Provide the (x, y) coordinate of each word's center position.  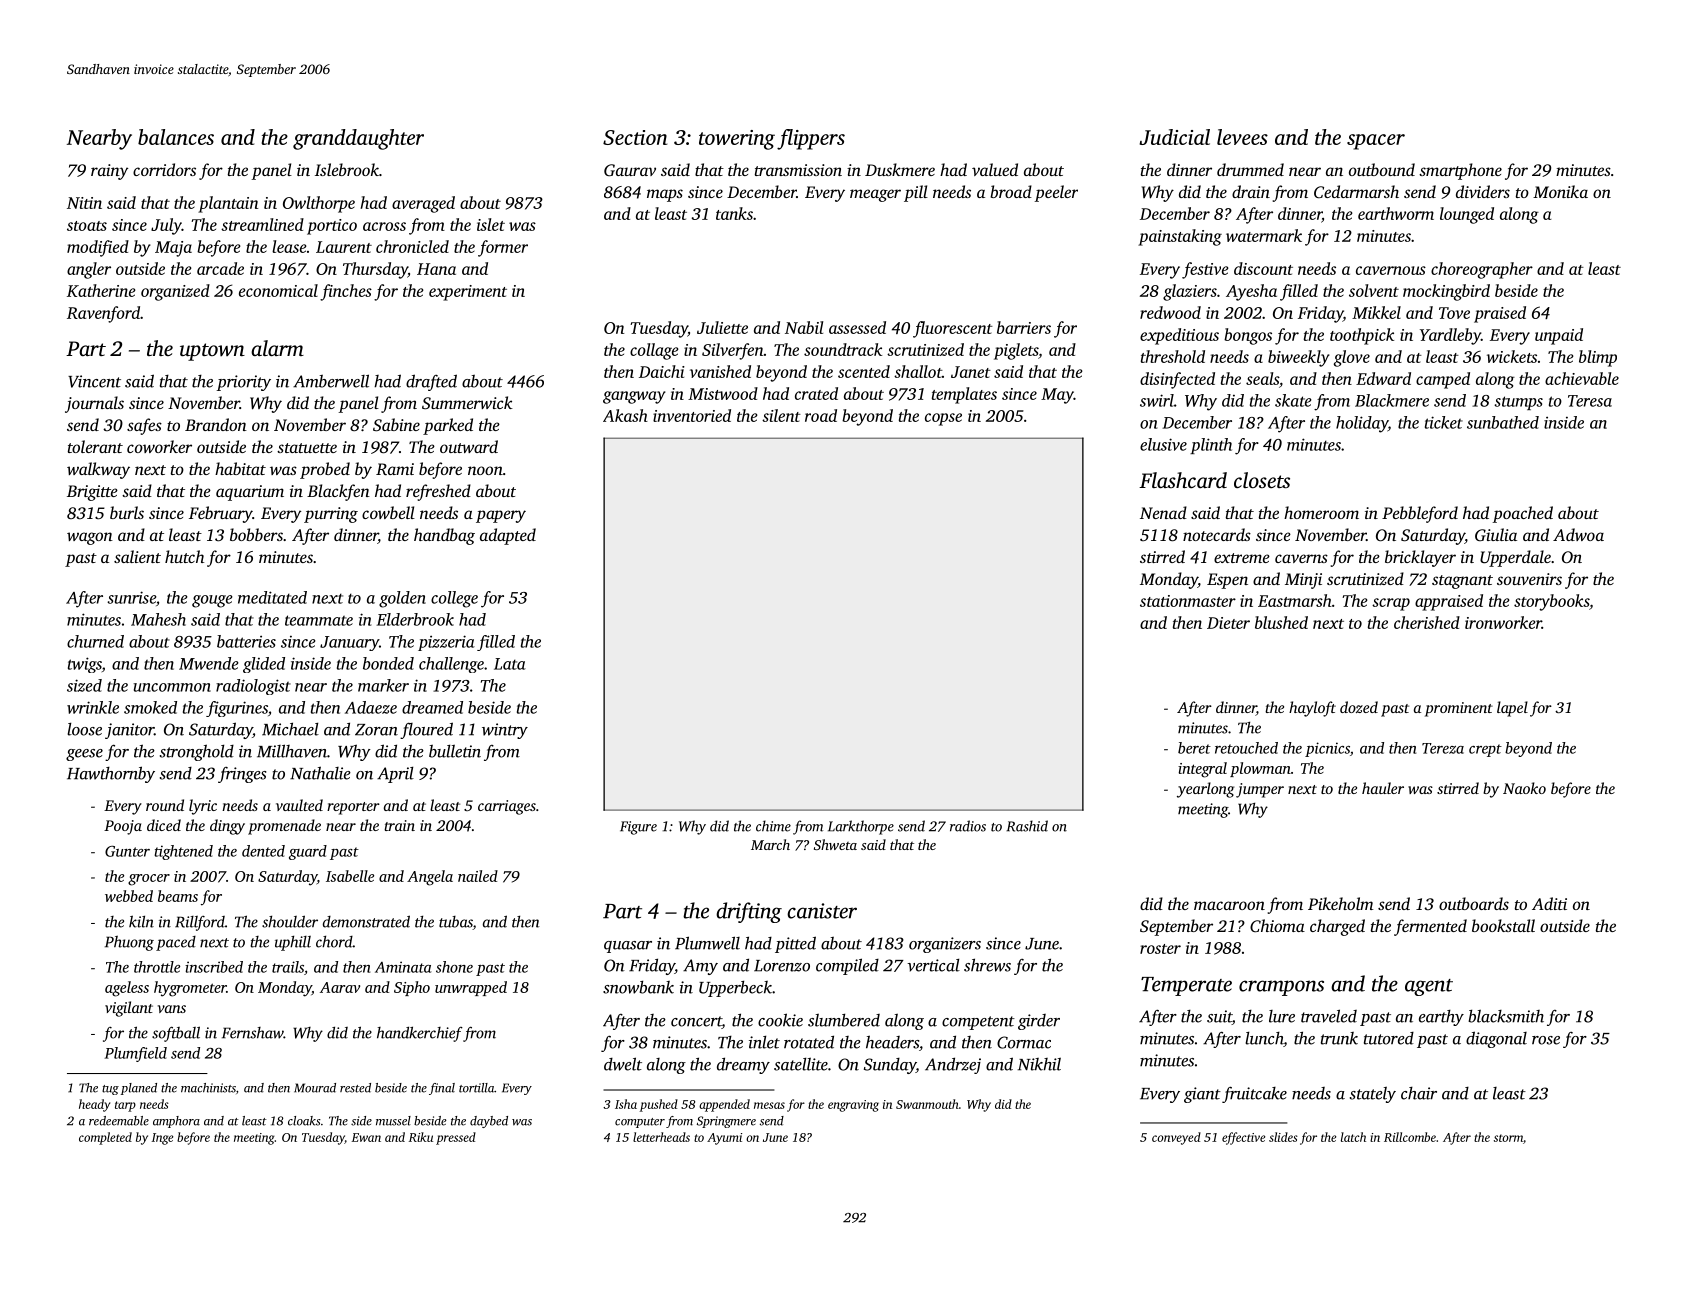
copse (943, 419)
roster (1160, 949)
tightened (183, 852)
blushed (1281, 622)
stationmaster (1188, 601)
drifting (749, 912)
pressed (456, 1138)
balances (176, 137)
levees (1242, 137)
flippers (811, 139)
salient (137, 556)
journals (94, 404)
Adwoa (1578, 534)
